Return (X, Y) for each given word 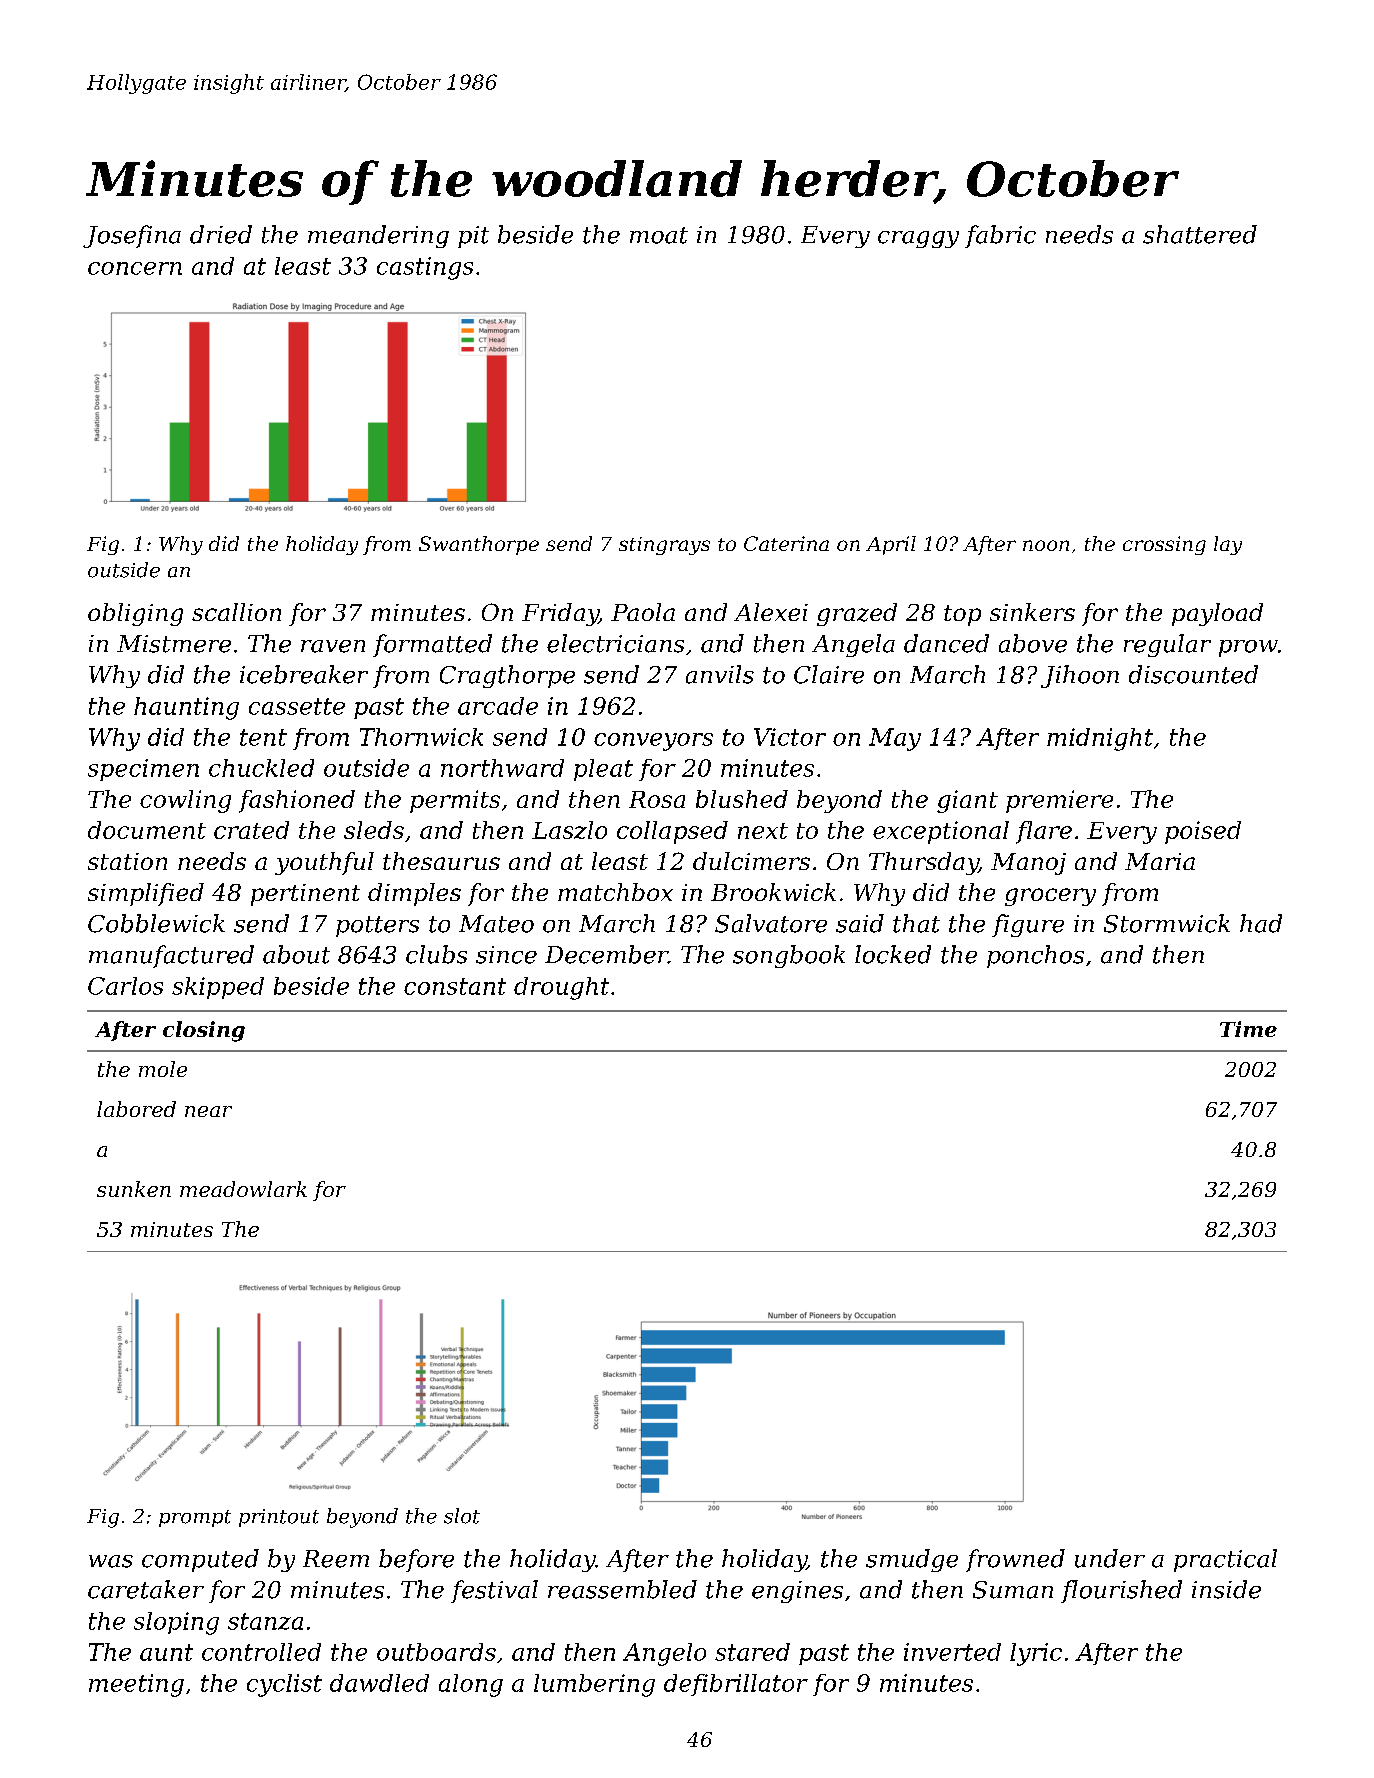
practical (1225, 1560)
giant (967, 801)
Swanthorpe (479, 545)
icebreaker (304, 674)
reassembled (622, 1589)
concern (135, 268)
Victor (790, 737)
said (860, 923)
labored (136, 1109)
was (111, 1561)
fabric (1000, 236)
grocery (1050, 897)
